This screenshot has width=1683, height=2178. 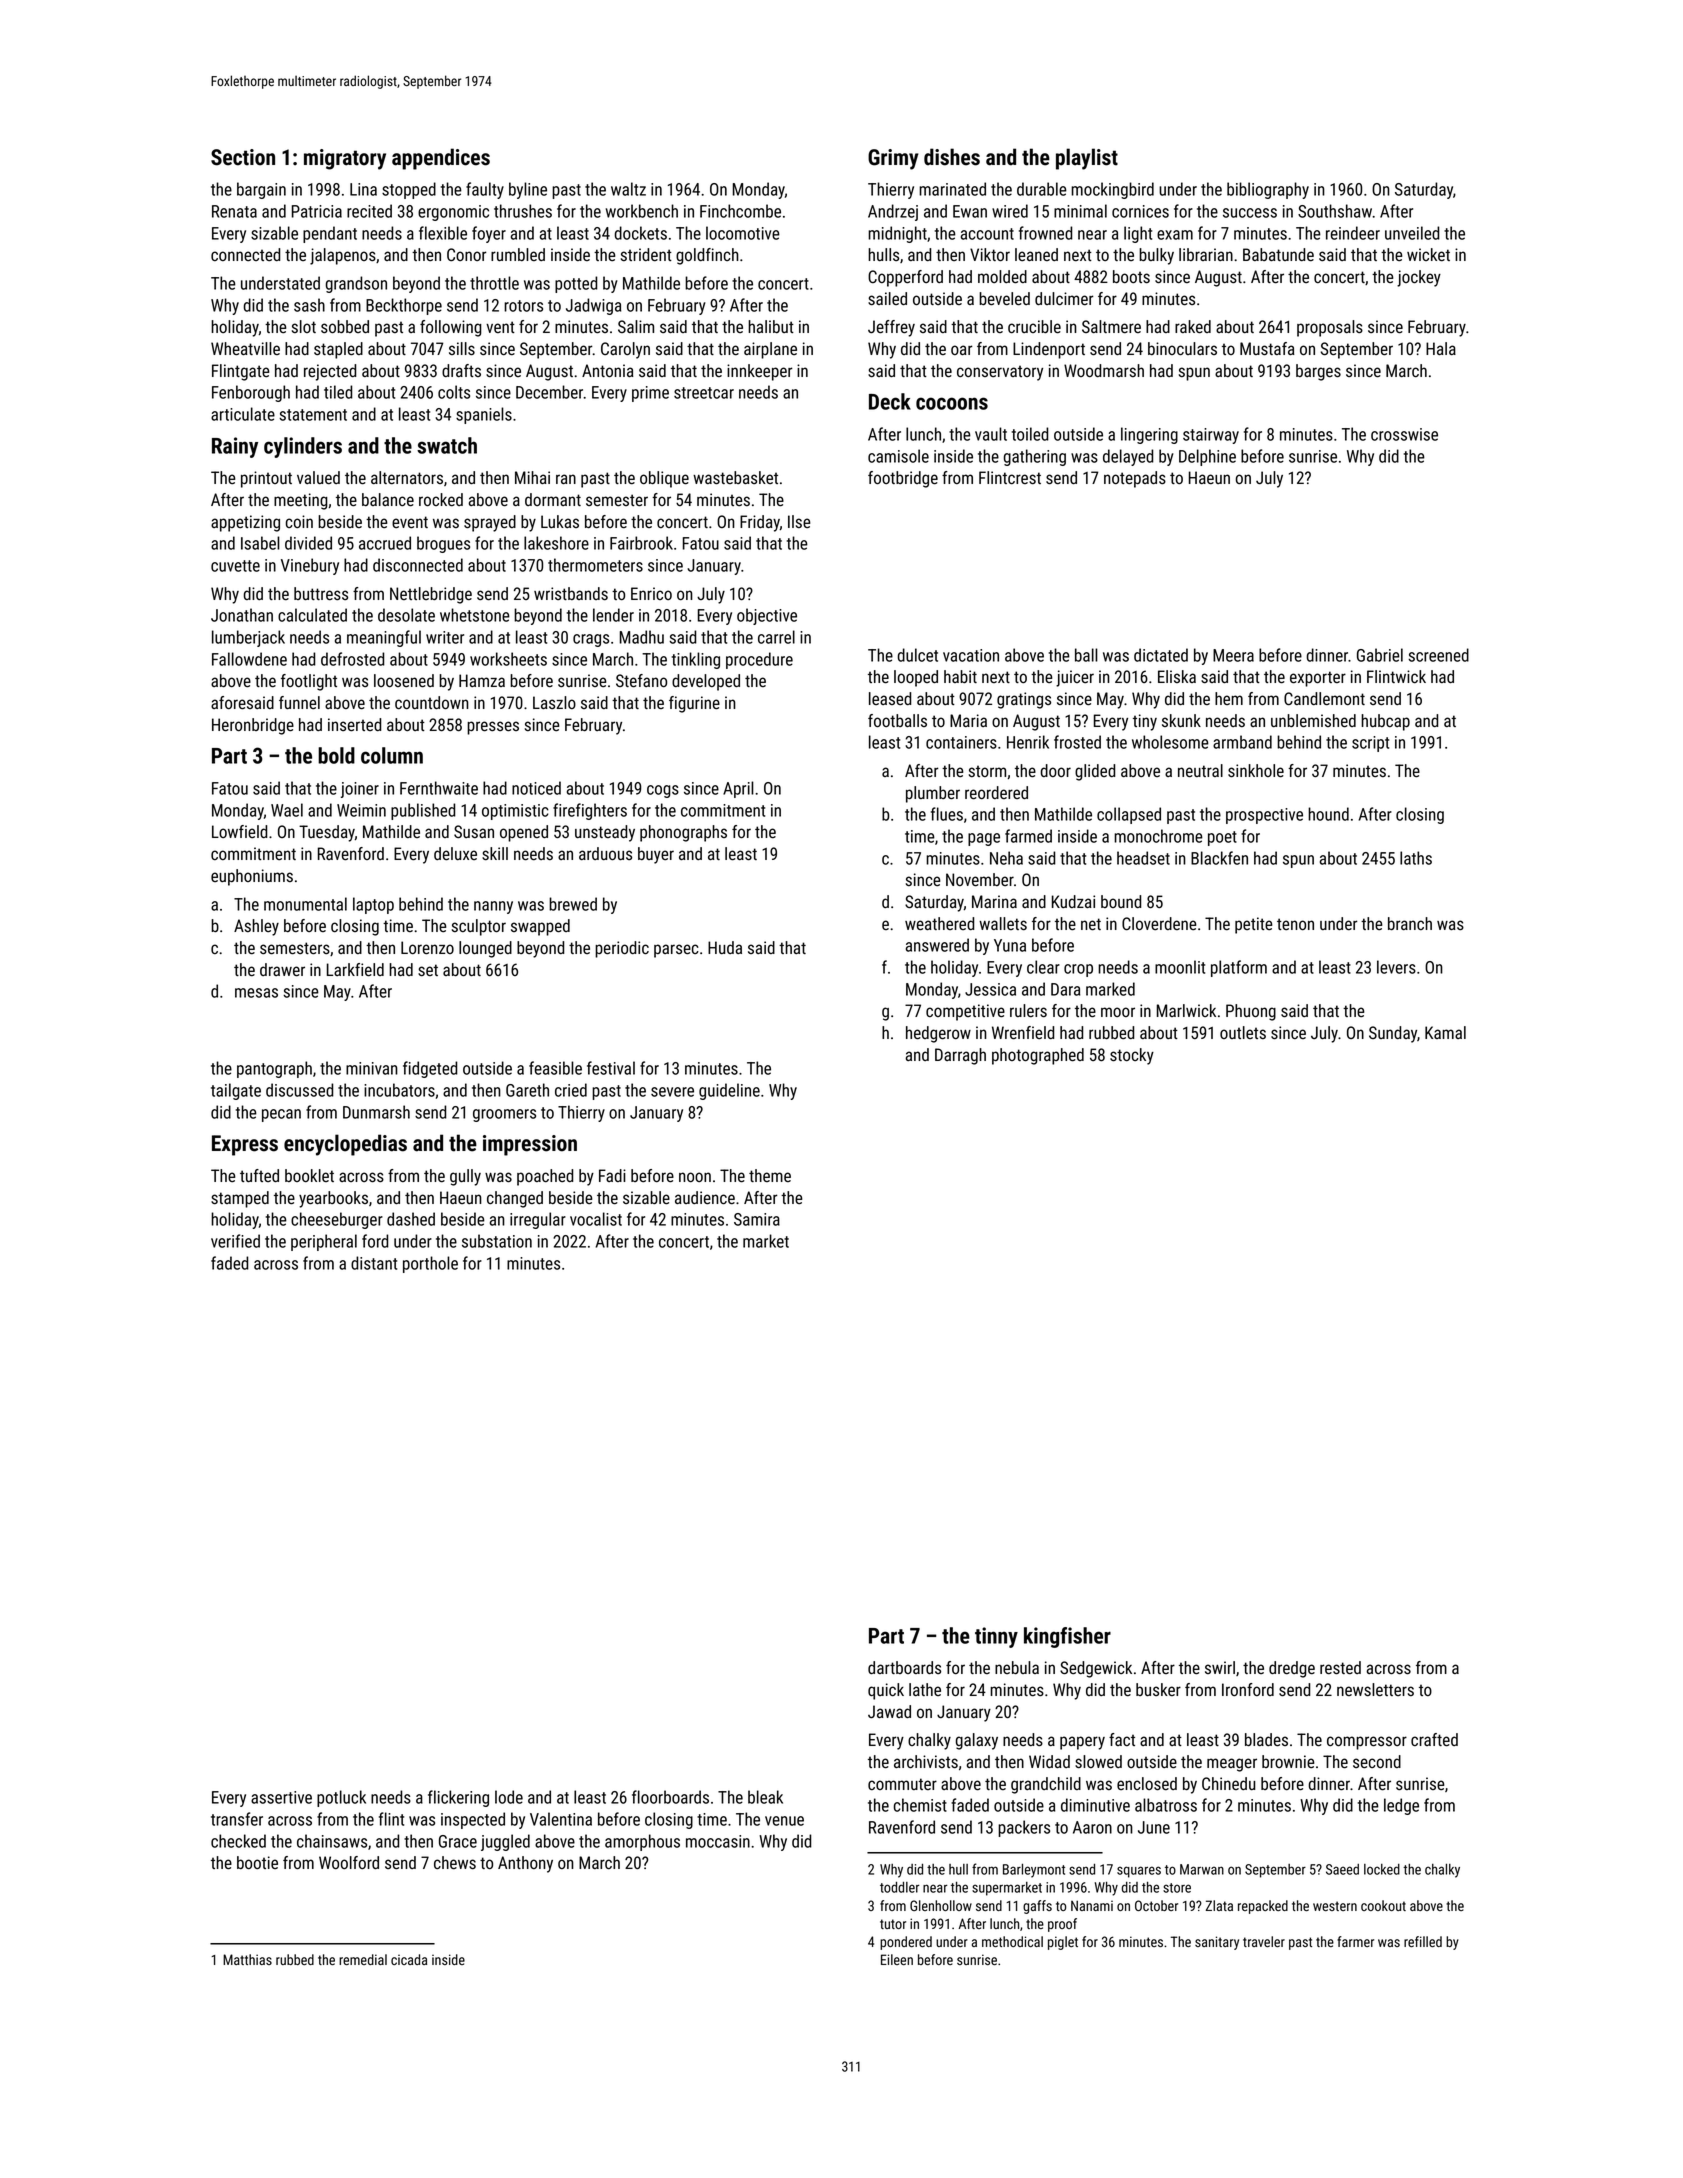 I want to click on Sunday, so click(x=1393, y=1034).
